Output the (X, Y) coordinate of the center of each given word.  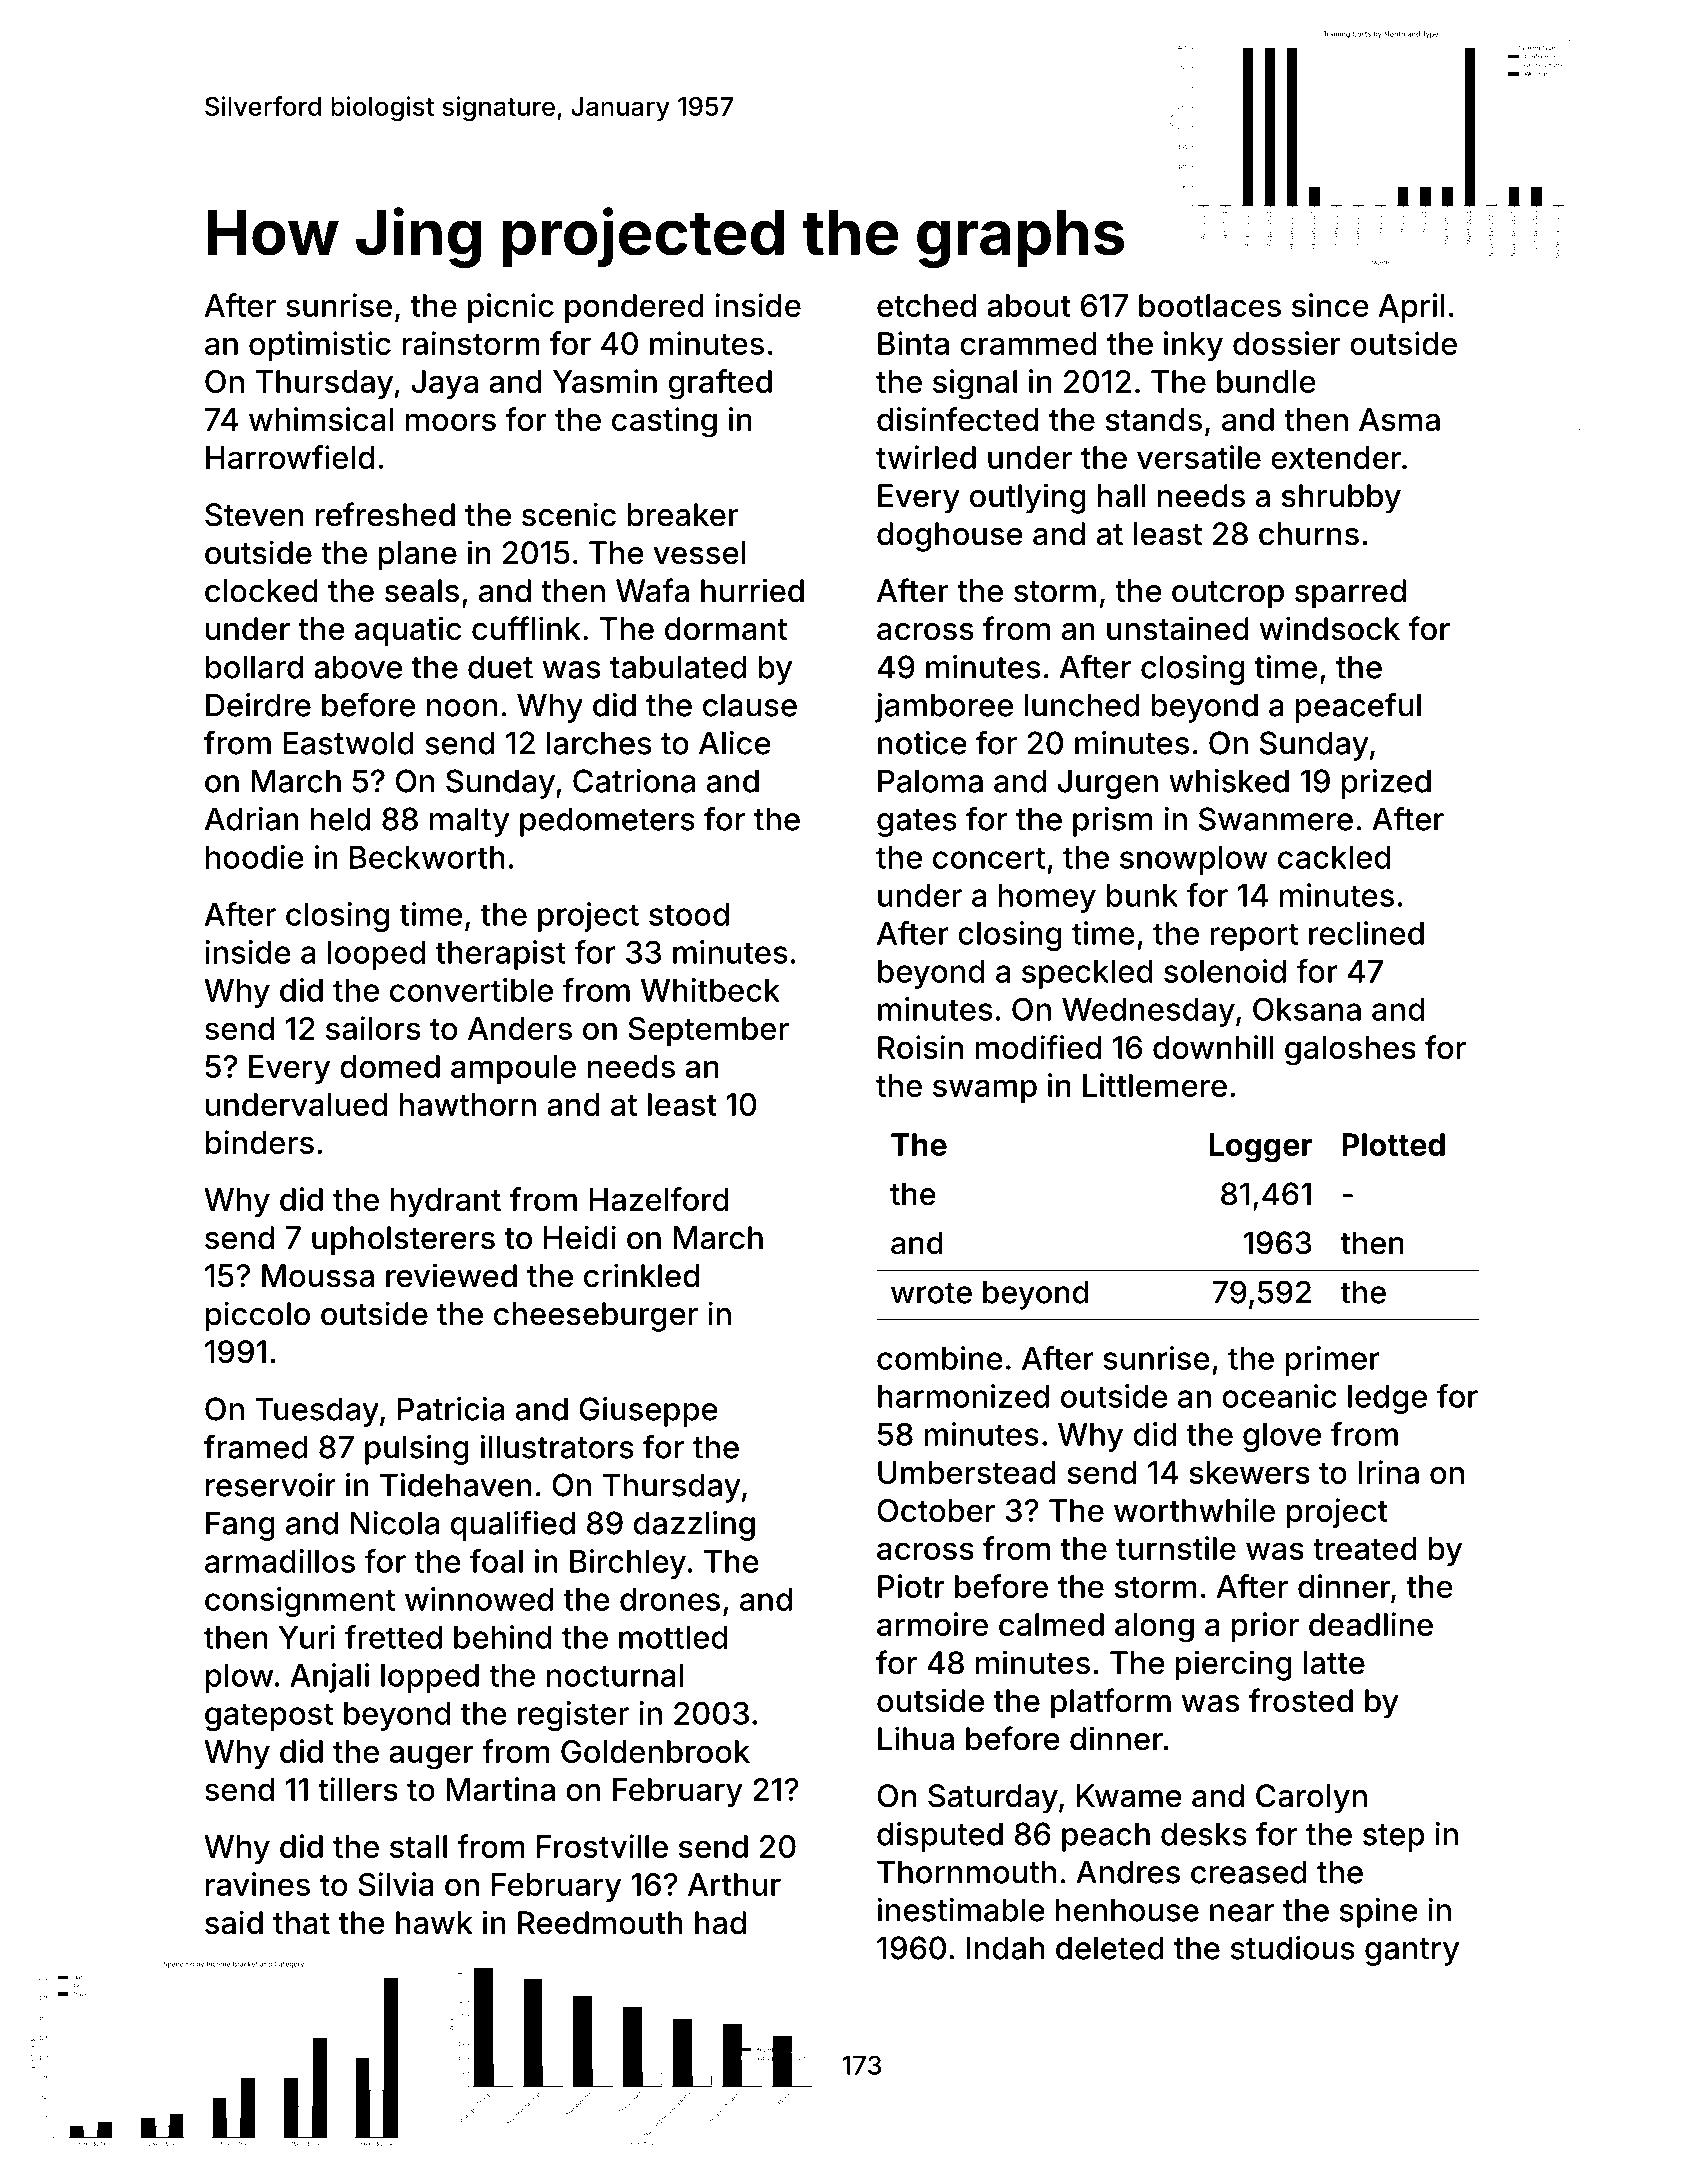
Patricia (451, 1409)
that (301, 1923)
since (1330, 305)
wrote (931, 1293)
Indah (1005, 1948)
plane (418, 556)
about (1029, 305)
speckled (1087, 974)
